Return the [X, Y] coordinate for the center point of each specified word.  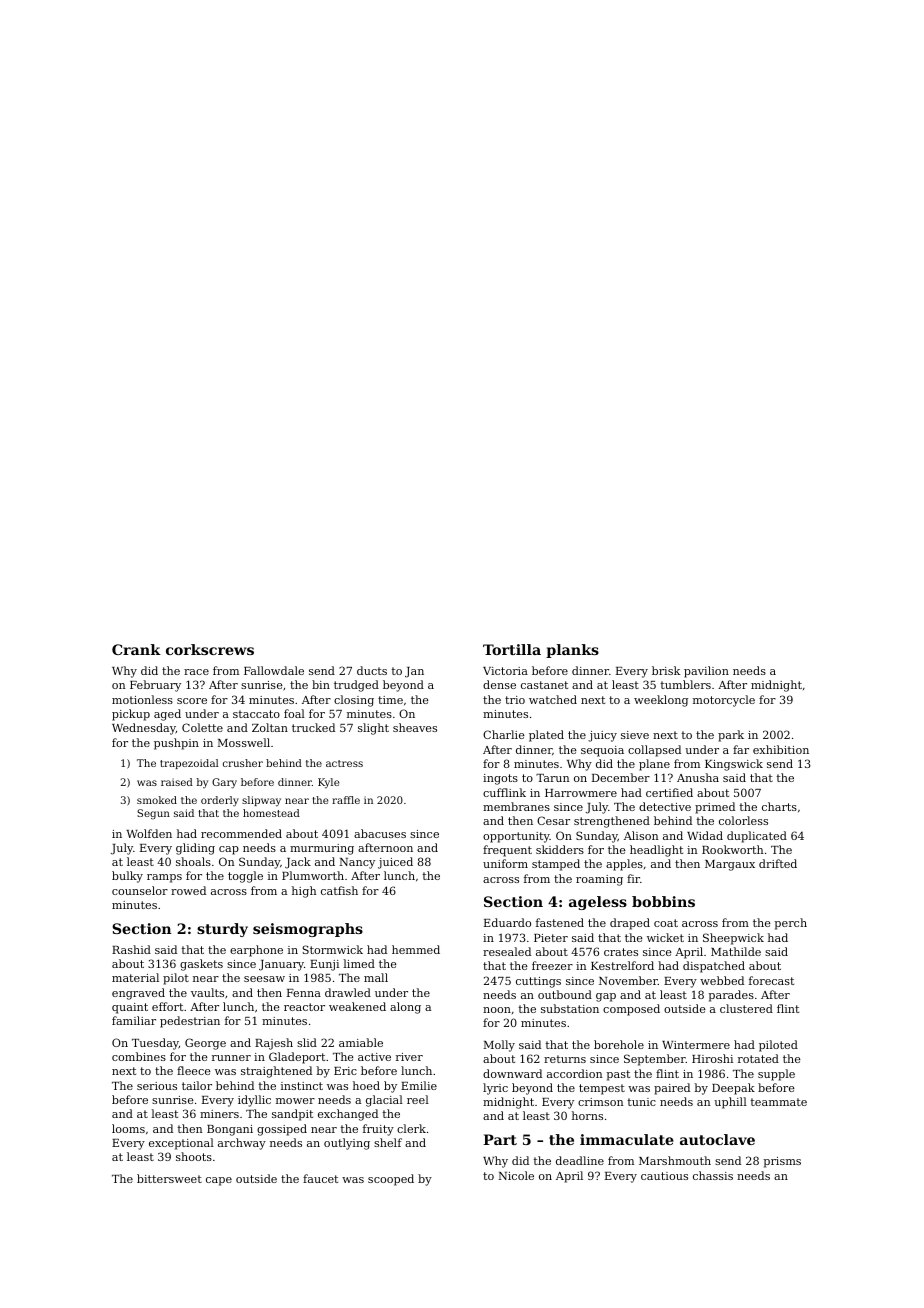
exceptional [181, 1144]
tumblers [685, 684]
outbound [565, 994]
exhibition [781, 749]
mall [376, 977]
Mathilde [736, 951]
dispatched [714, 967]
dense [499, 684]
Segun [153, 814]
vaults [207, 992]
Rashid [131, 949]
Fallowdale [274, 670]
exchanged [348, 1115]
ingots [500, 779]
